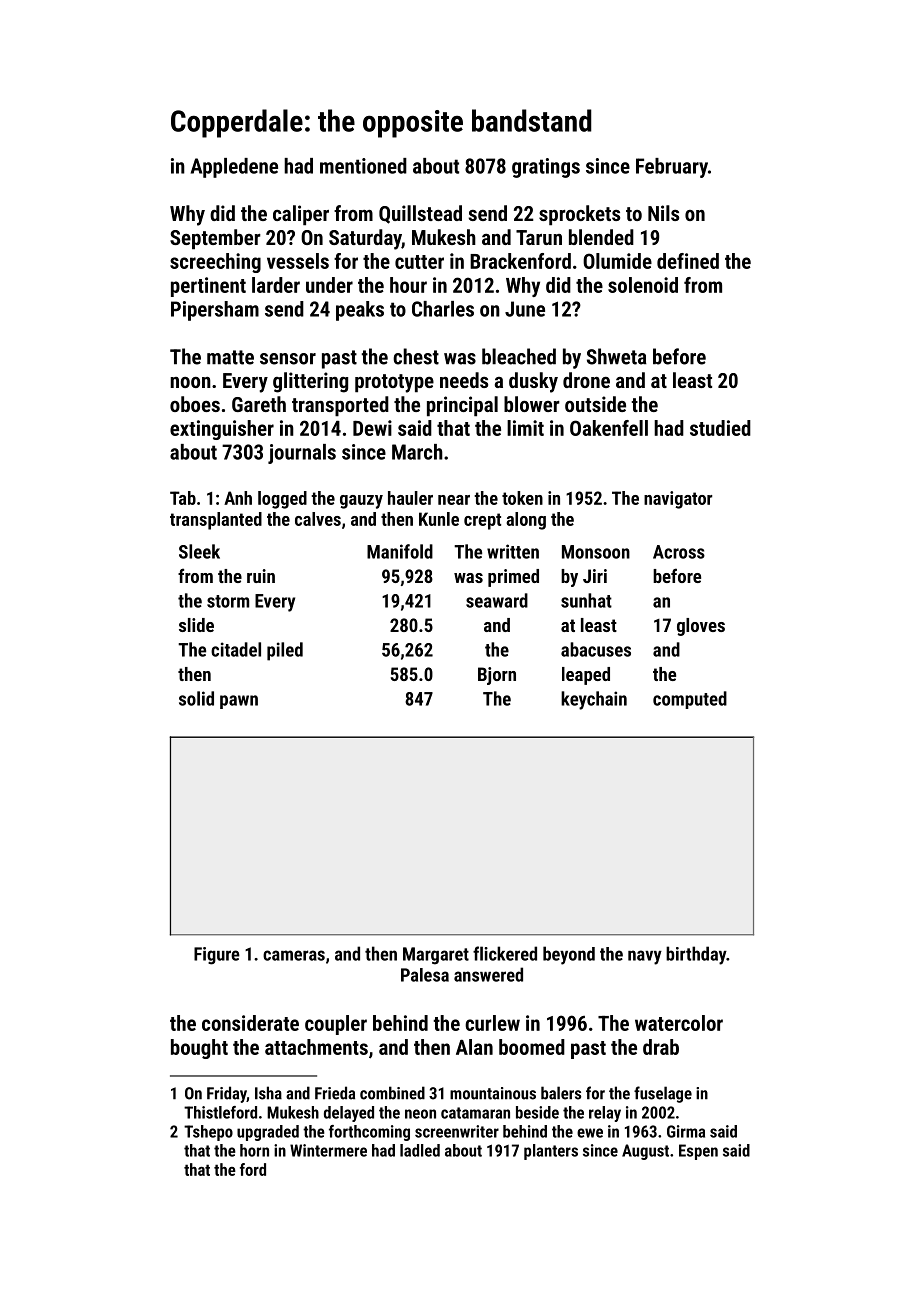  Describe the element at coordinates (663, 1094) in the screenshot. I see `fuselage` at that location.
